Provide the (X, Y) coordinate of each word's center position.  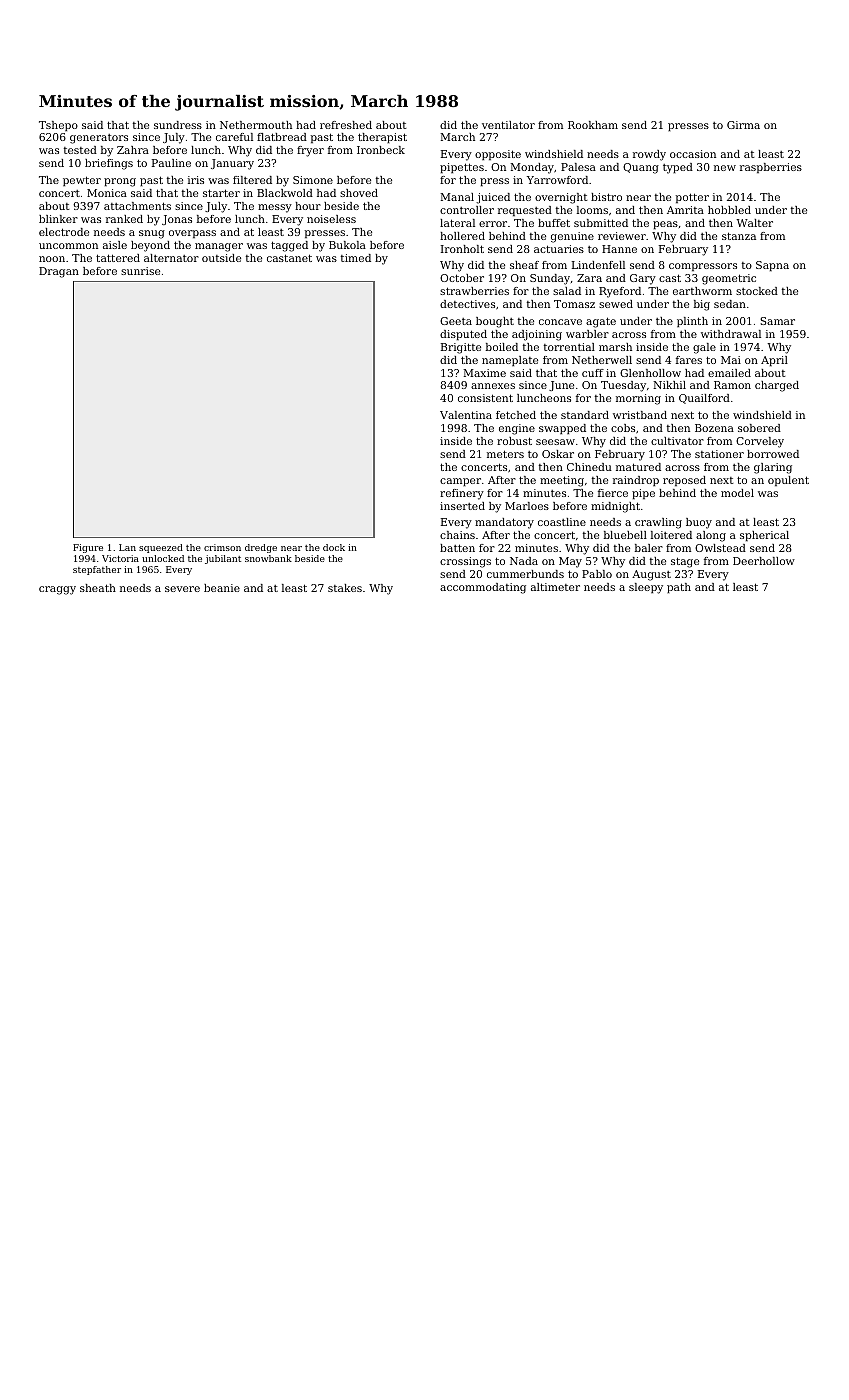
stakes (345, 588)
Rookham (593, 125)
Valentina (466, 415)
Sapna (772, 266)
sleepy (646, 588)
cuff (593, 373)
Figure (88, 548)
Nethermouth (256, 125)
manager (219, 247)
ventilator (508, 125)
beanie (222, 588)
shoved (359, 193)
